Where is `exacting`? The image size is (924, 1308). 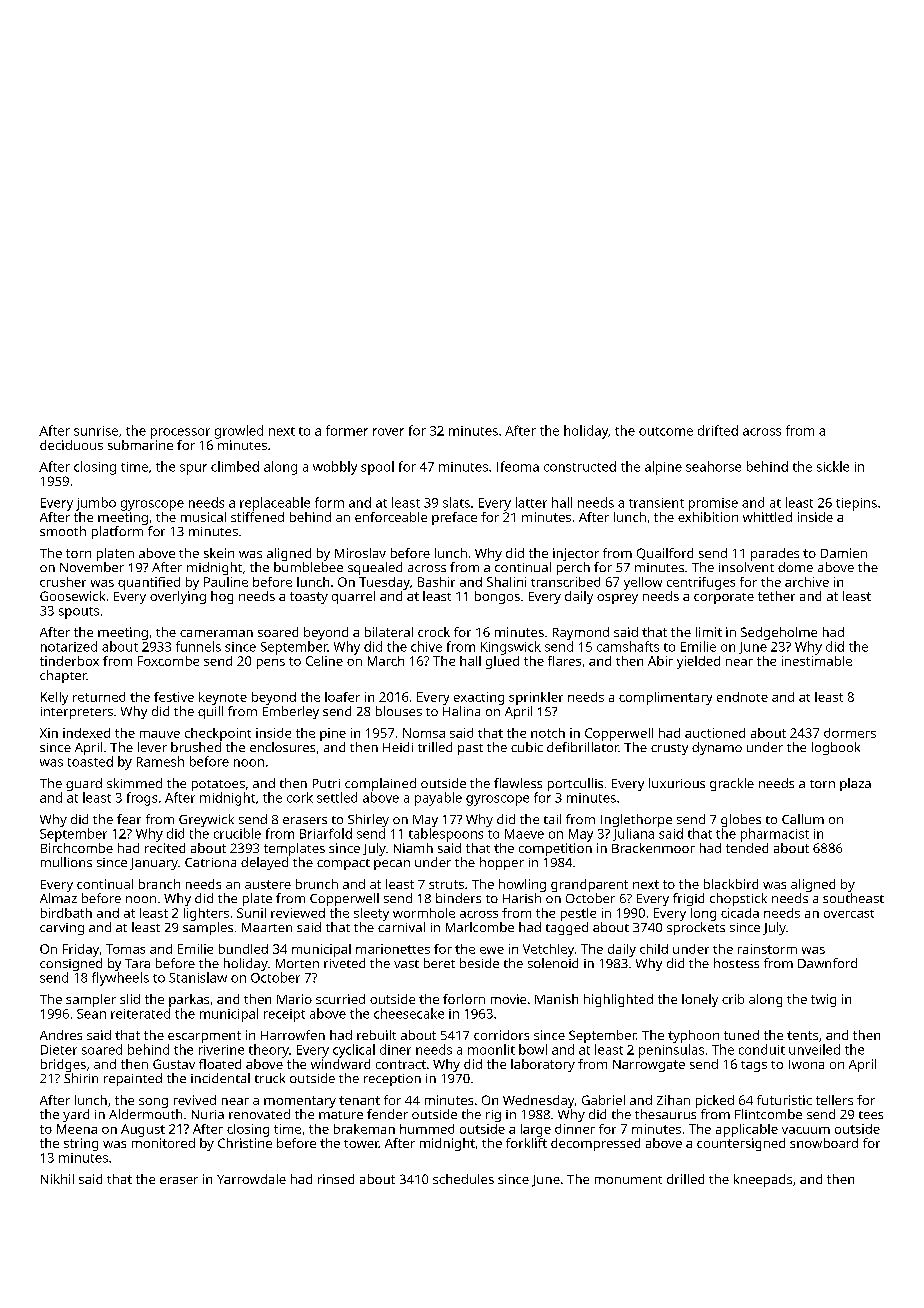
exacting is located at coordinates (479, 698).
